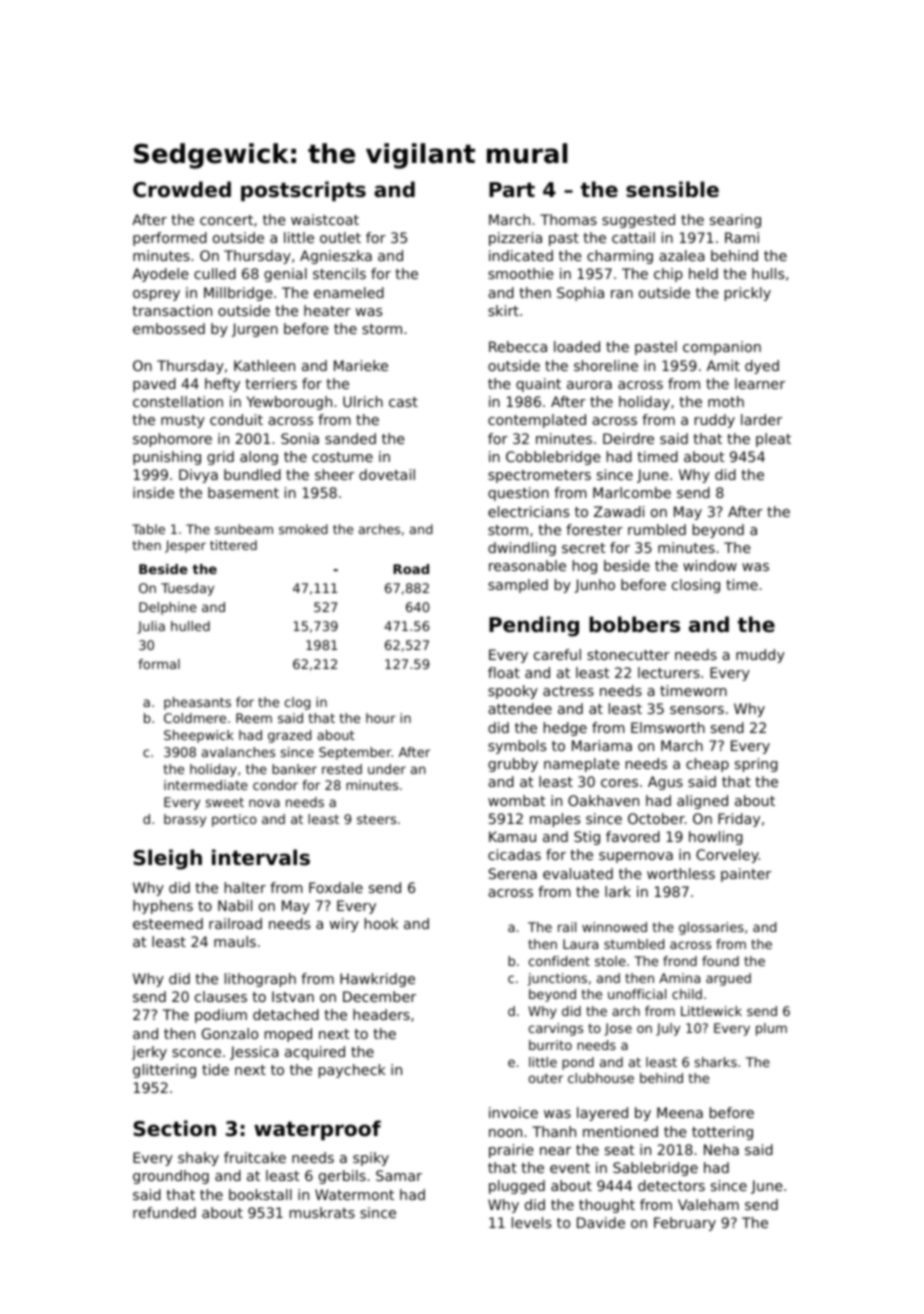 Image resolution: width=924 pixels, height=1314 pixels. Describe the element at coordinates (518, 346) in the screenshot. I see `Rebecca` at that location.
